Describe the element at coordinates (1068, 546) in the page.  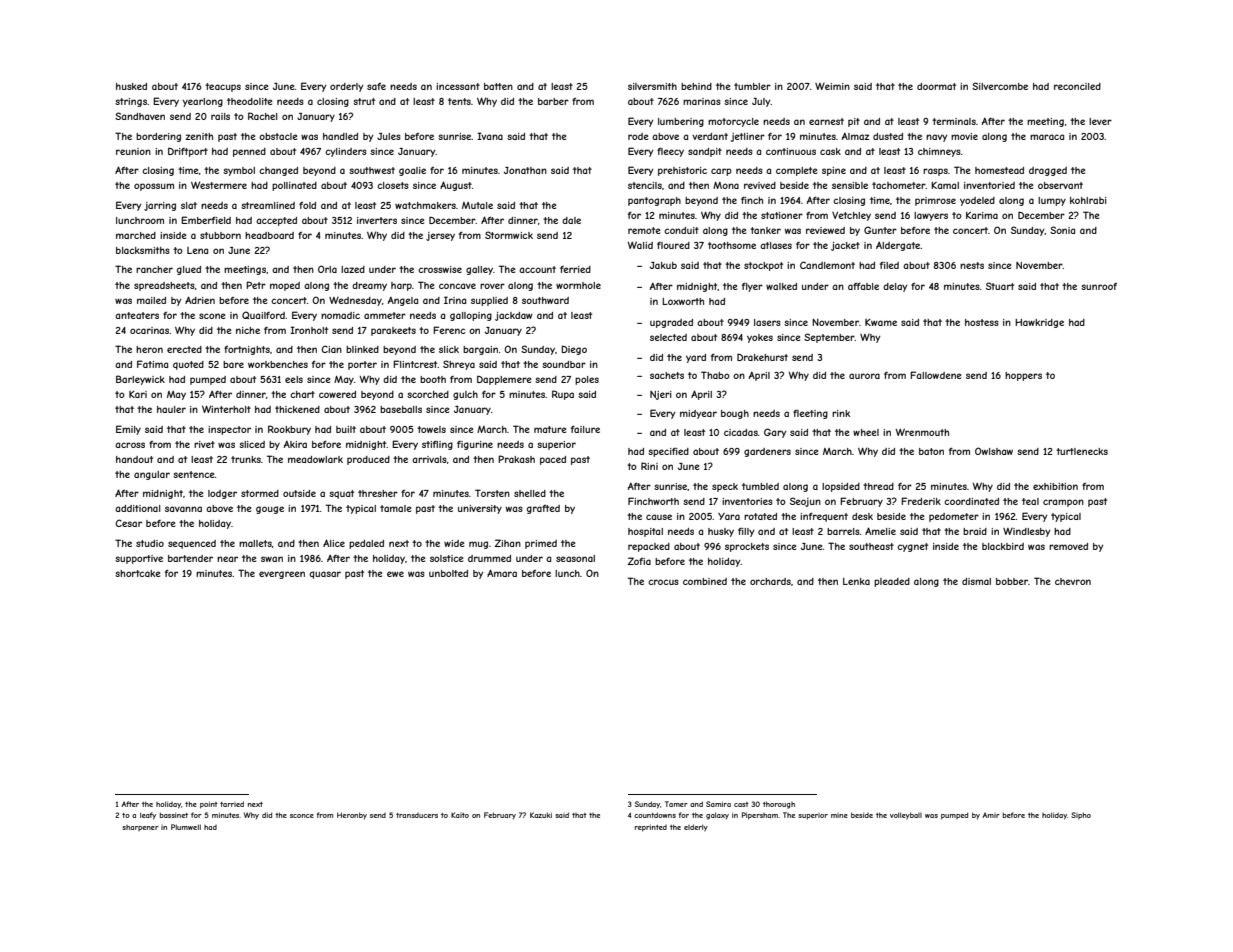
I see `removed` at that location.
